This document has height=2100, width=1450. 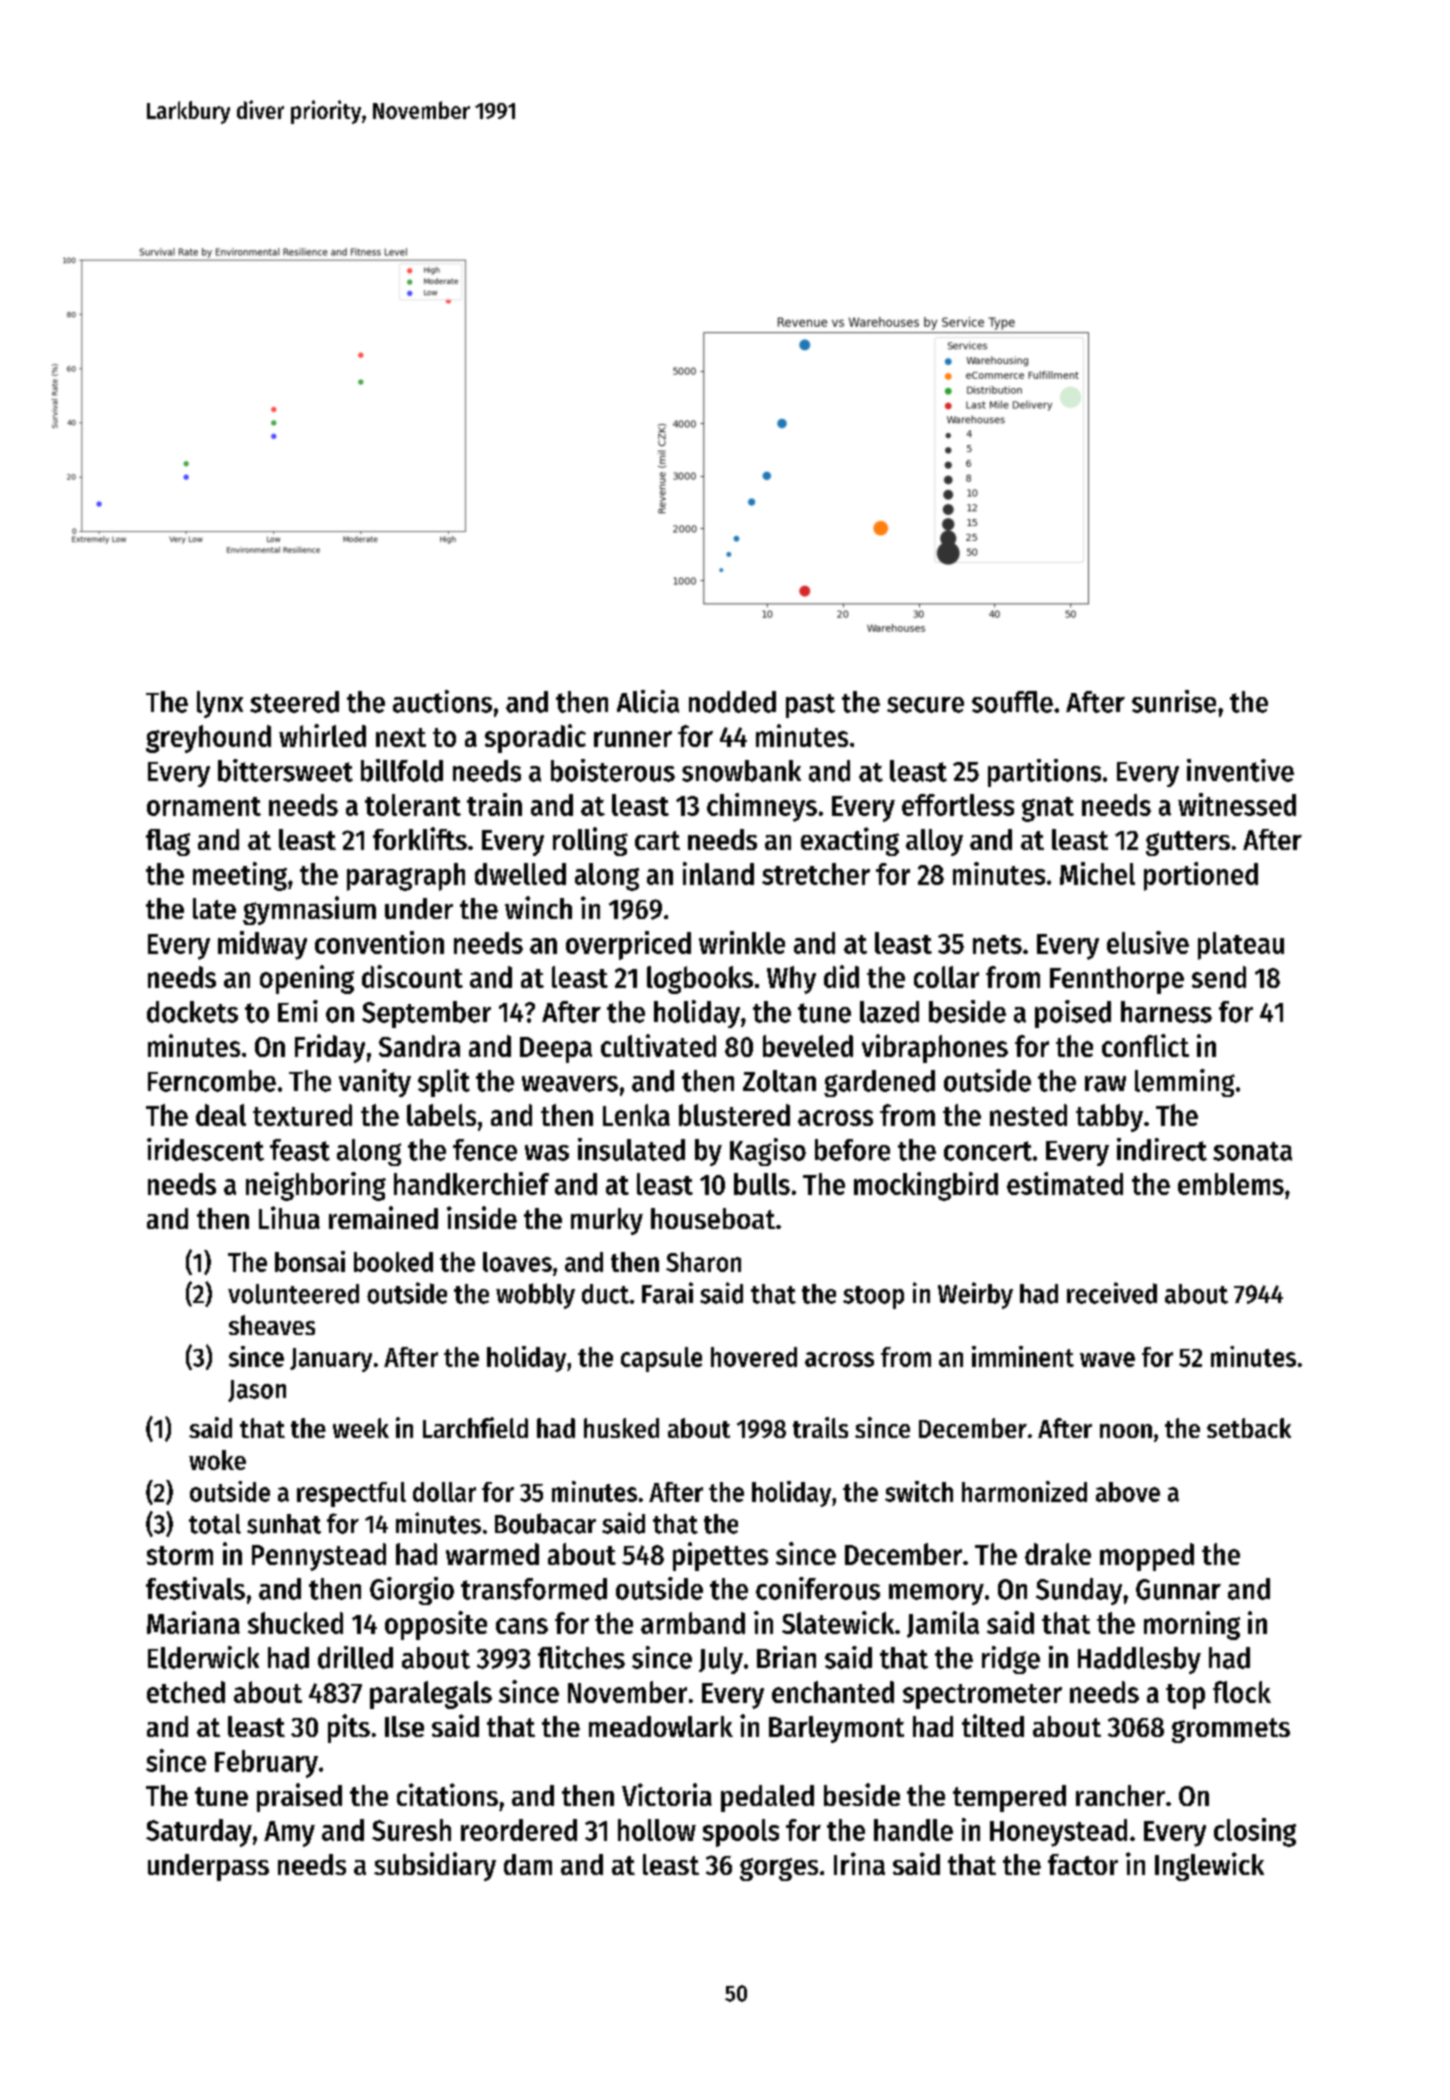 What do you see at coordinates (732, 702) in the document?
I see `nodded` at bounding box center [732, 702].
